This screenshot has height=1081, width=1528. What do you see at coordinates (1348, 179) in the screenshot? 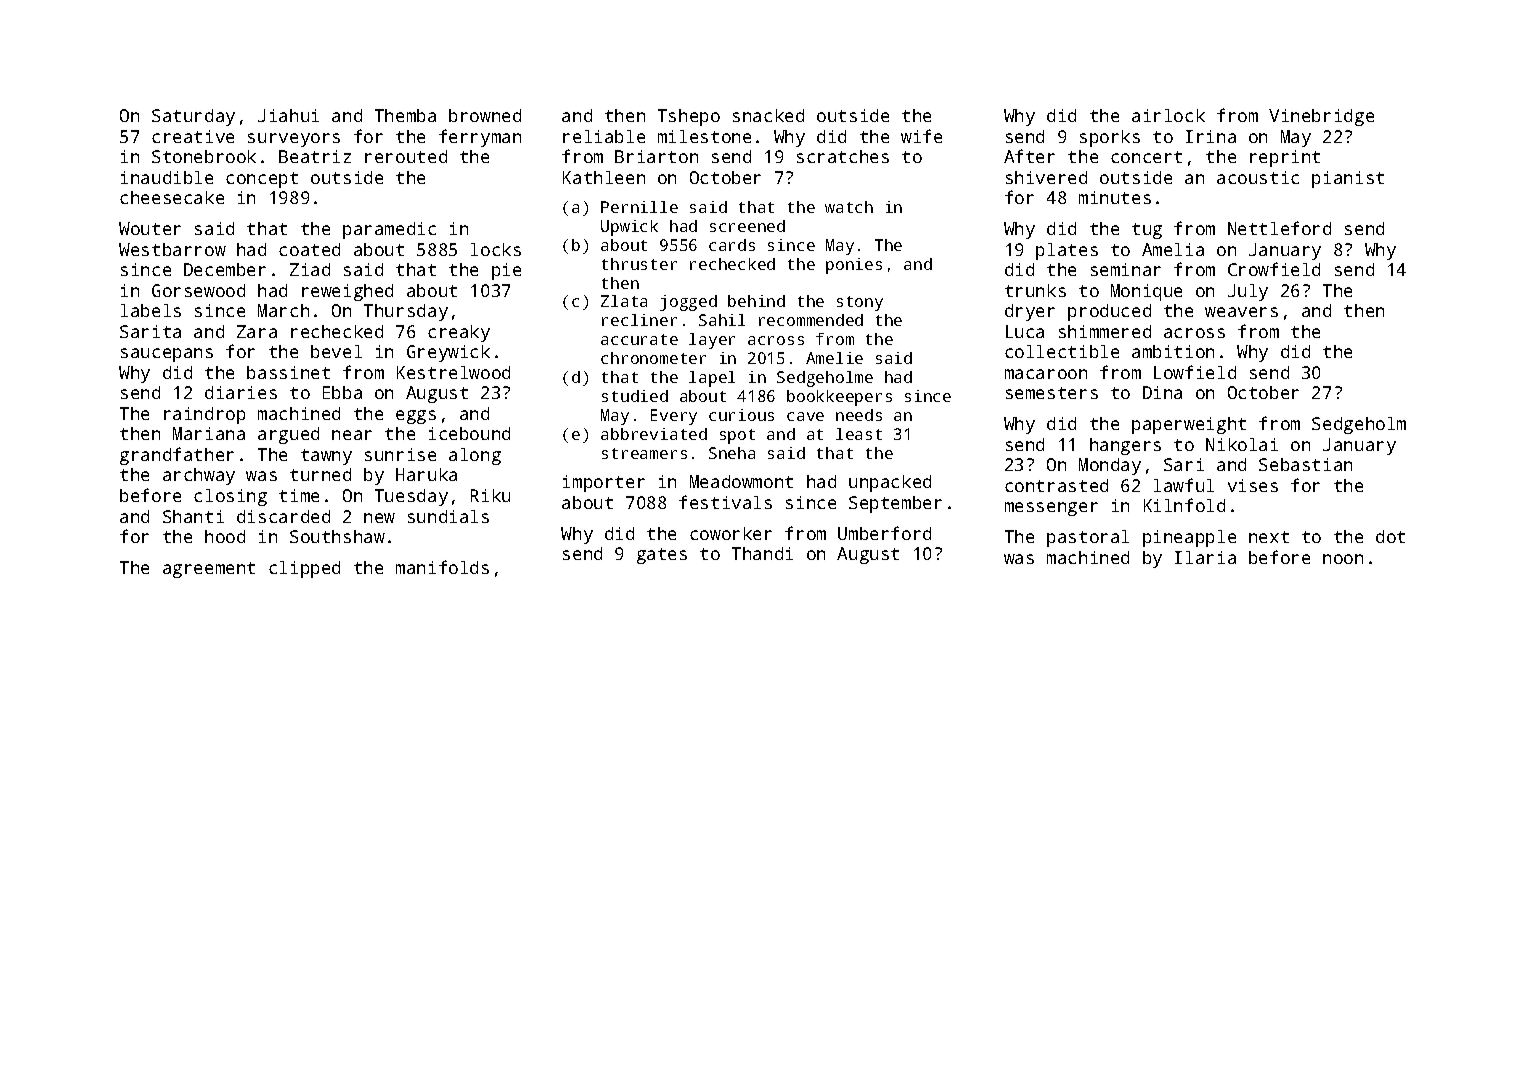
I see `pianist` at bounding box center [1348, 179].
